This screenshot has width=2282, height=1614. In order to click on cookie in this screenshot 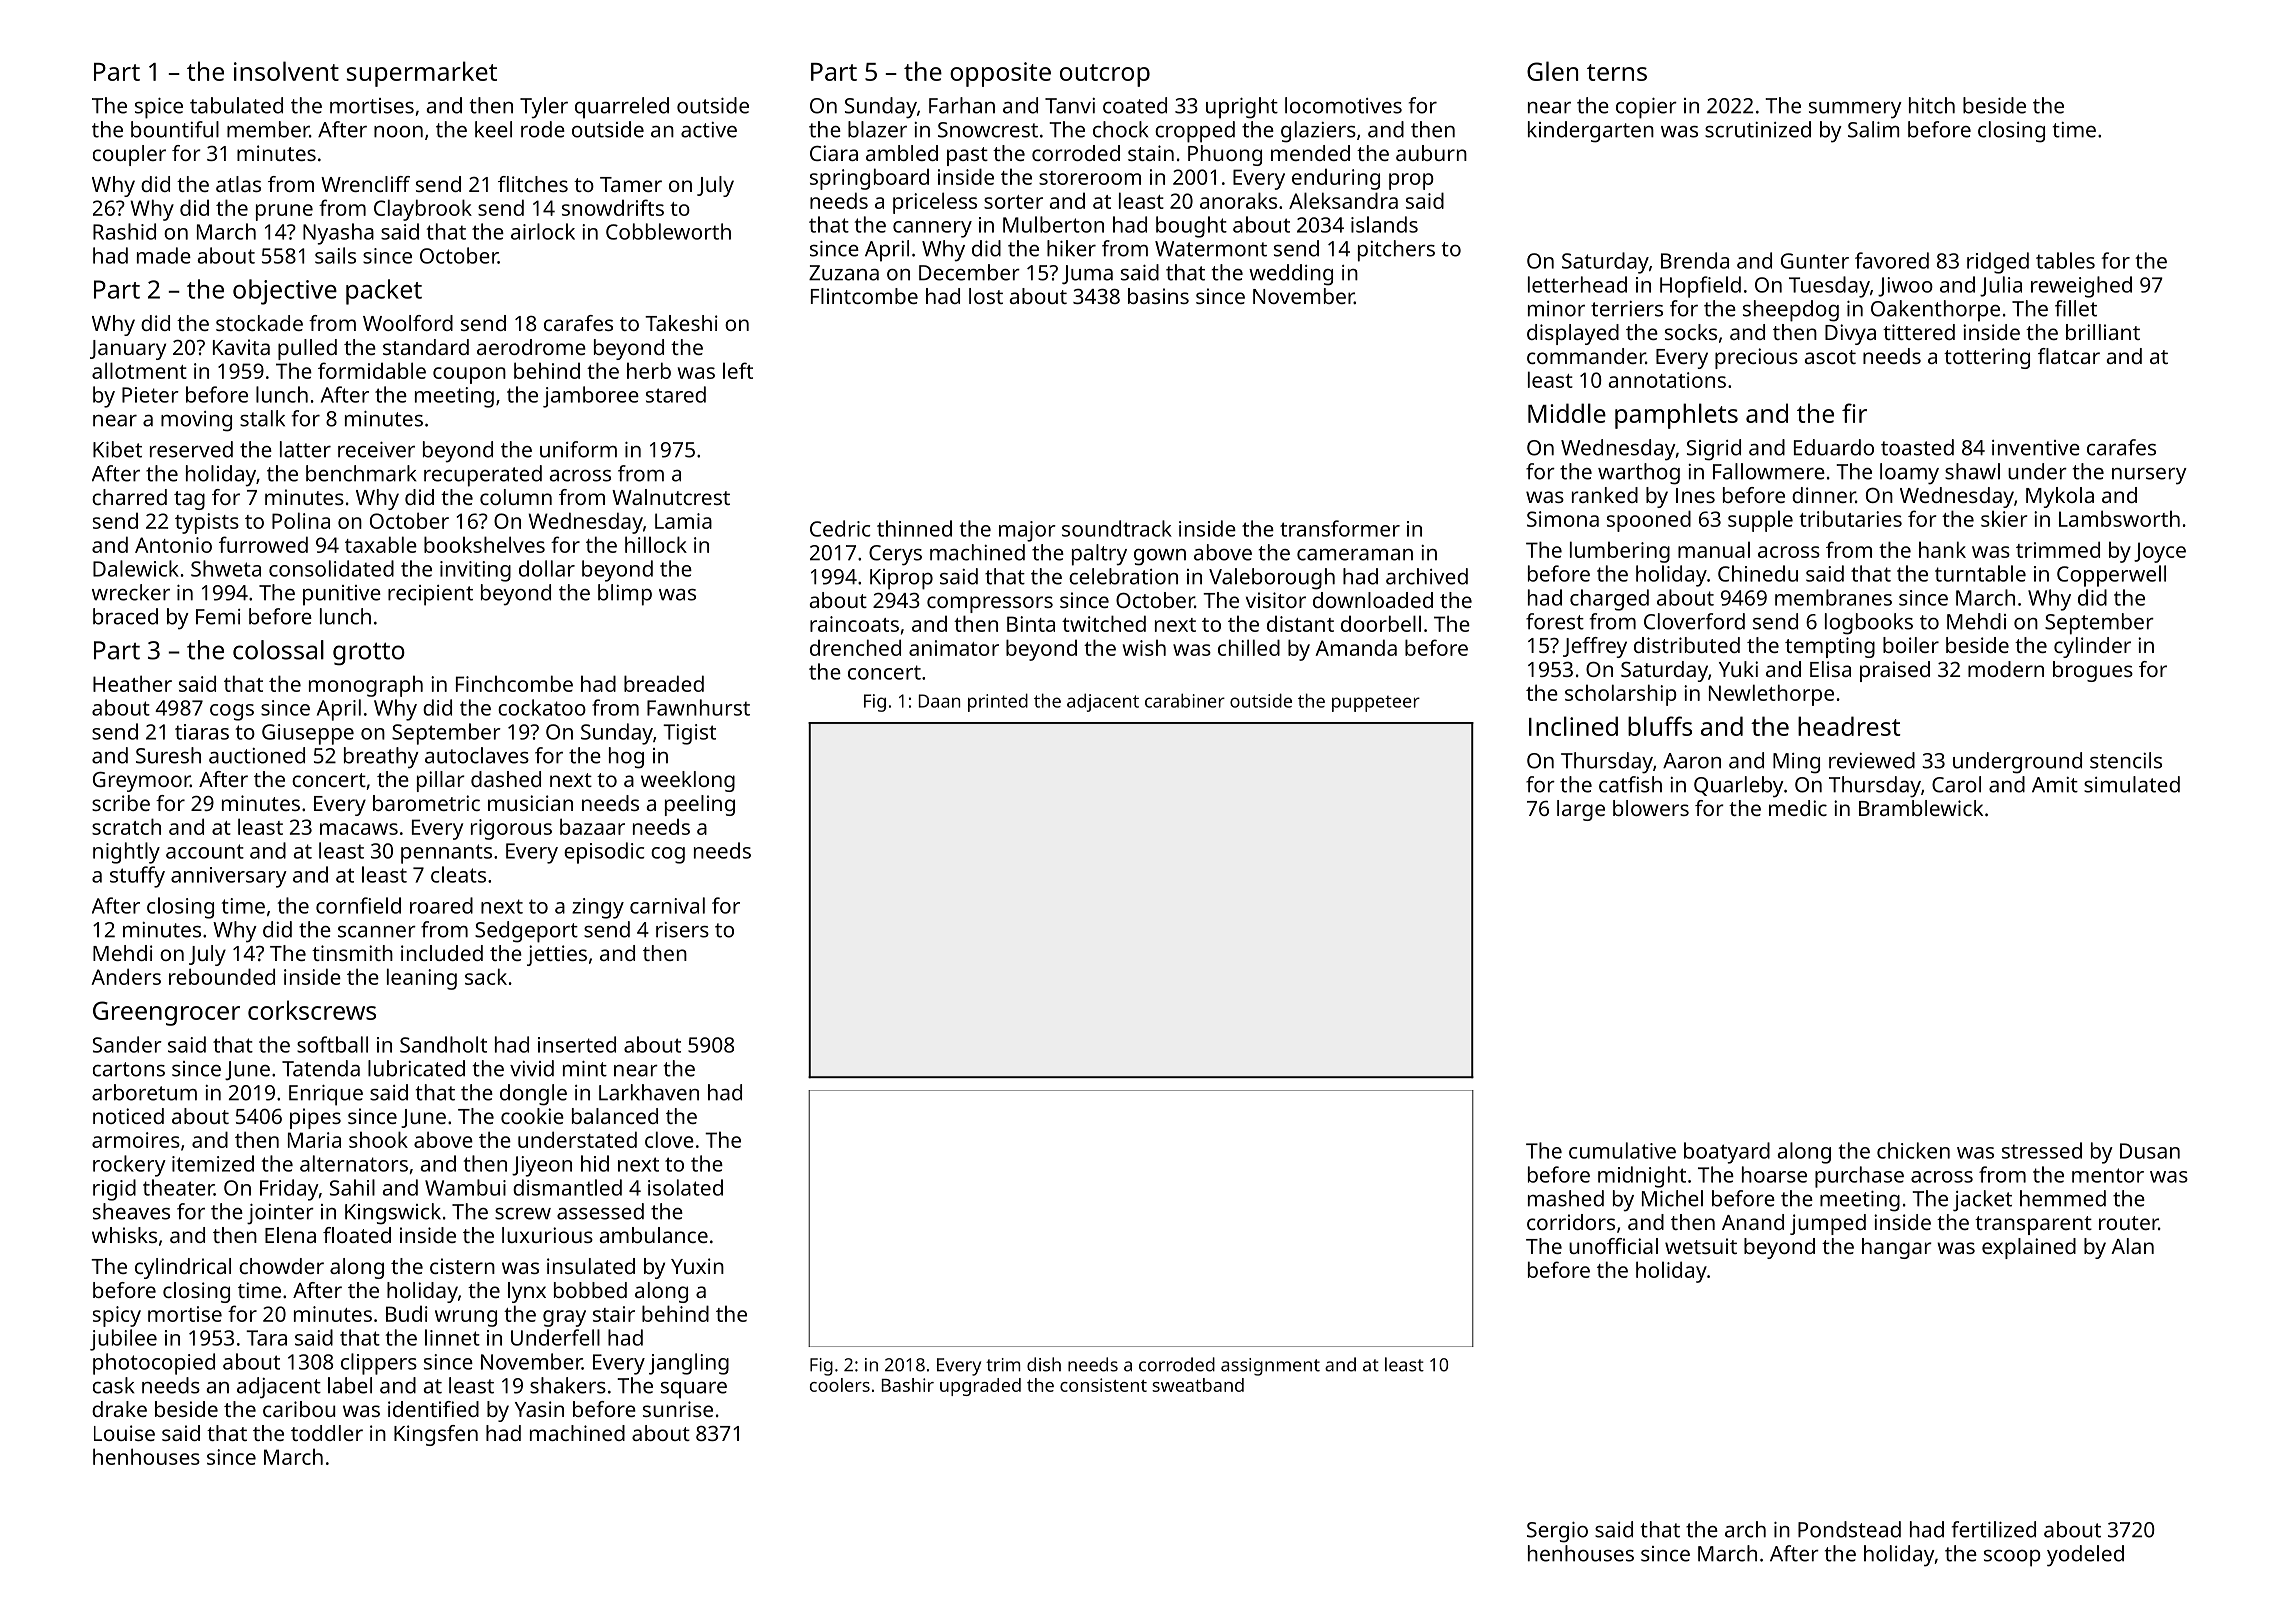, I will do `click(532, 1116)`.
